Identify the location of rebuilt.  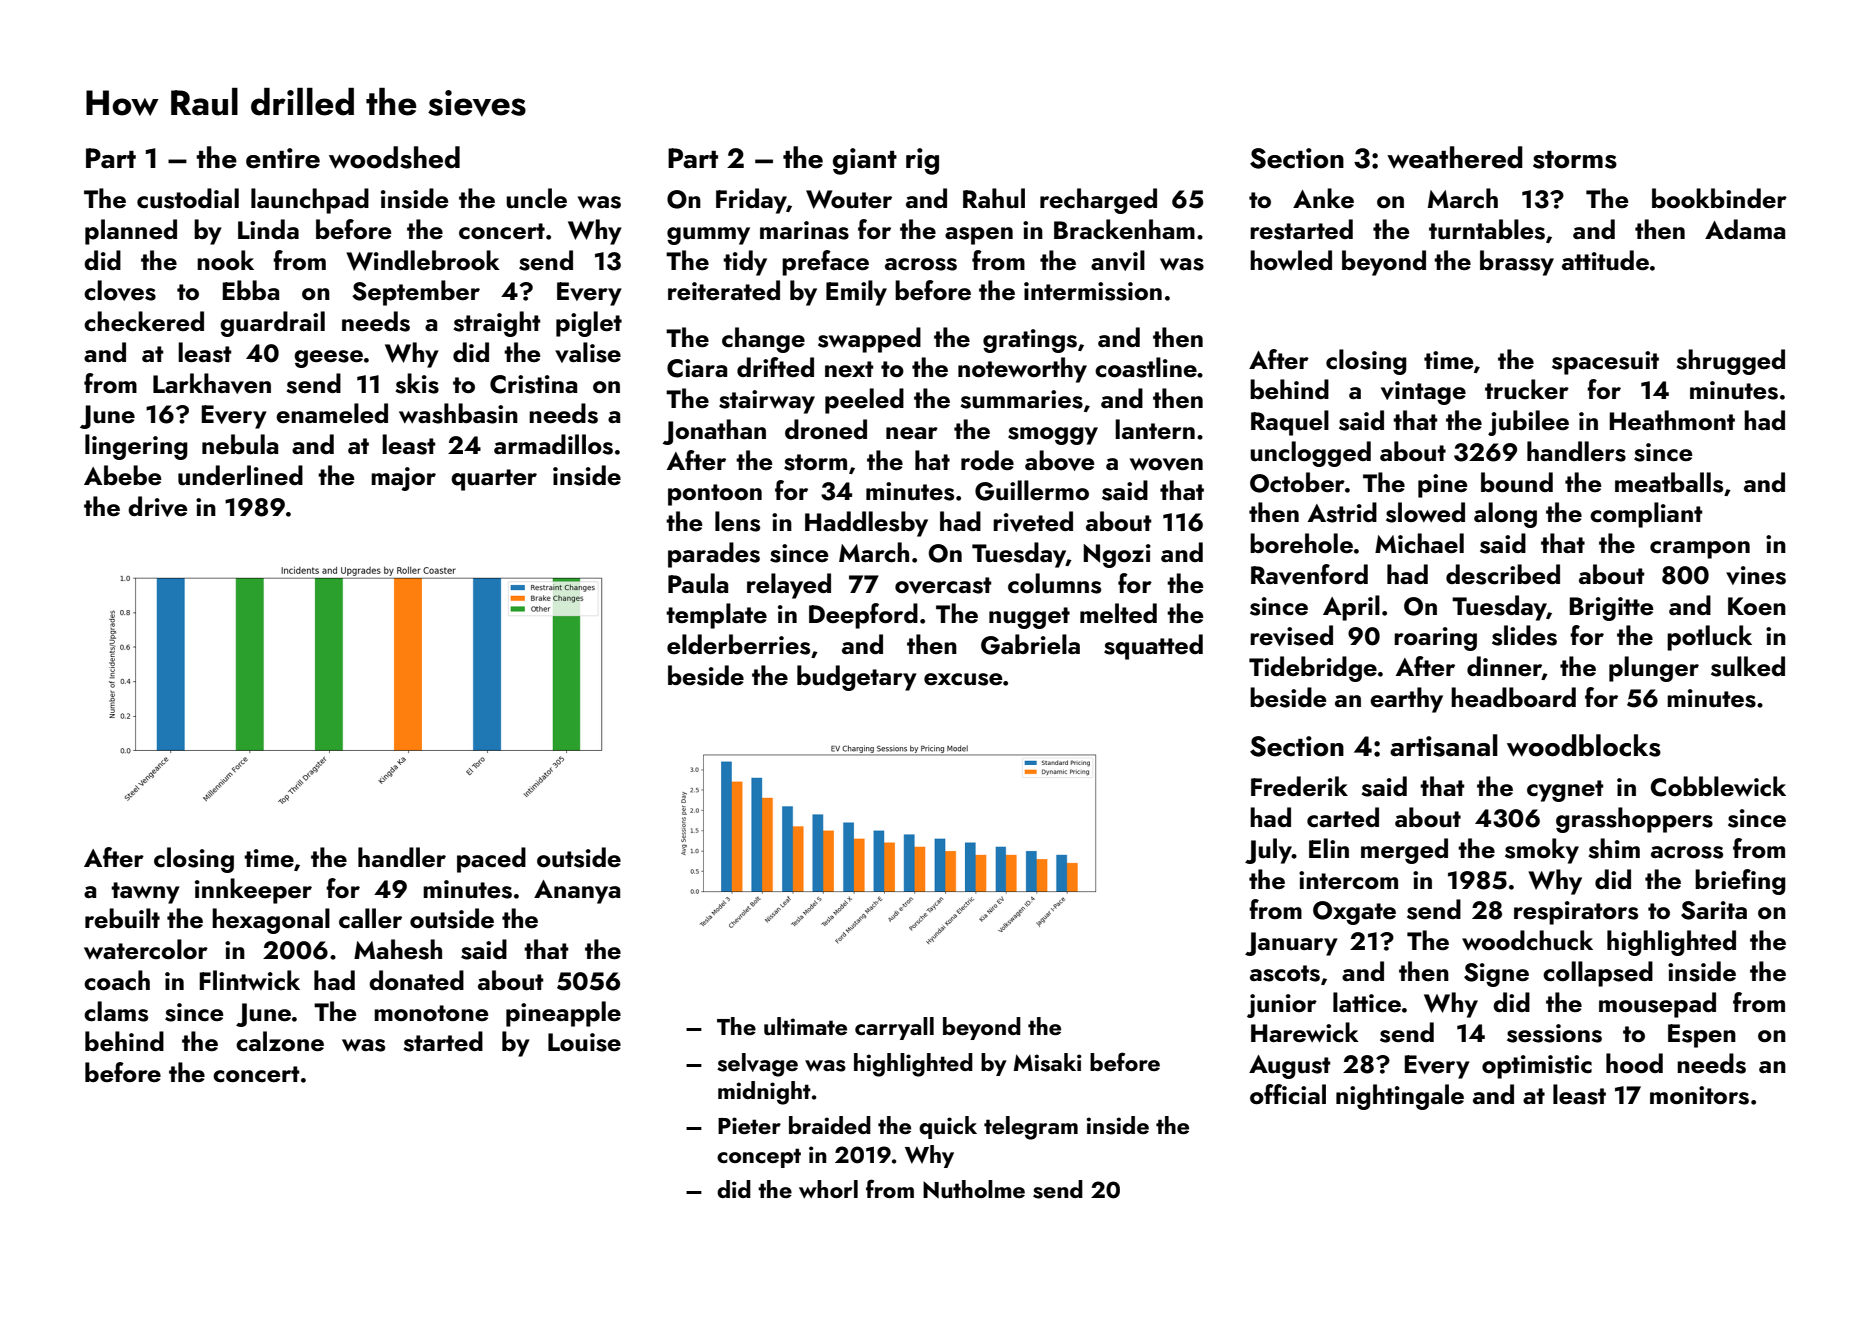
(122, 918).
